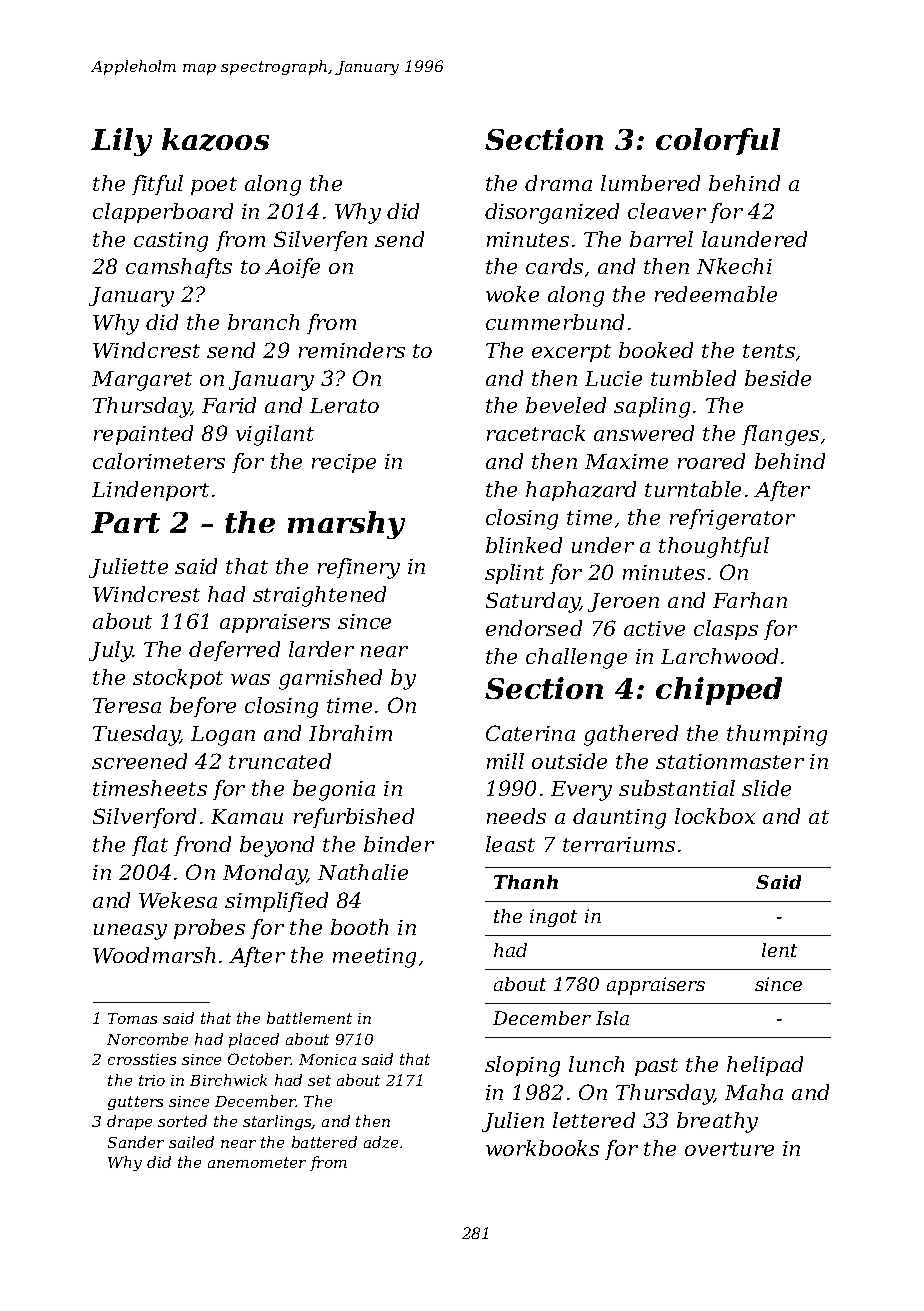  I want to click on blinked, so click(524, 545).
